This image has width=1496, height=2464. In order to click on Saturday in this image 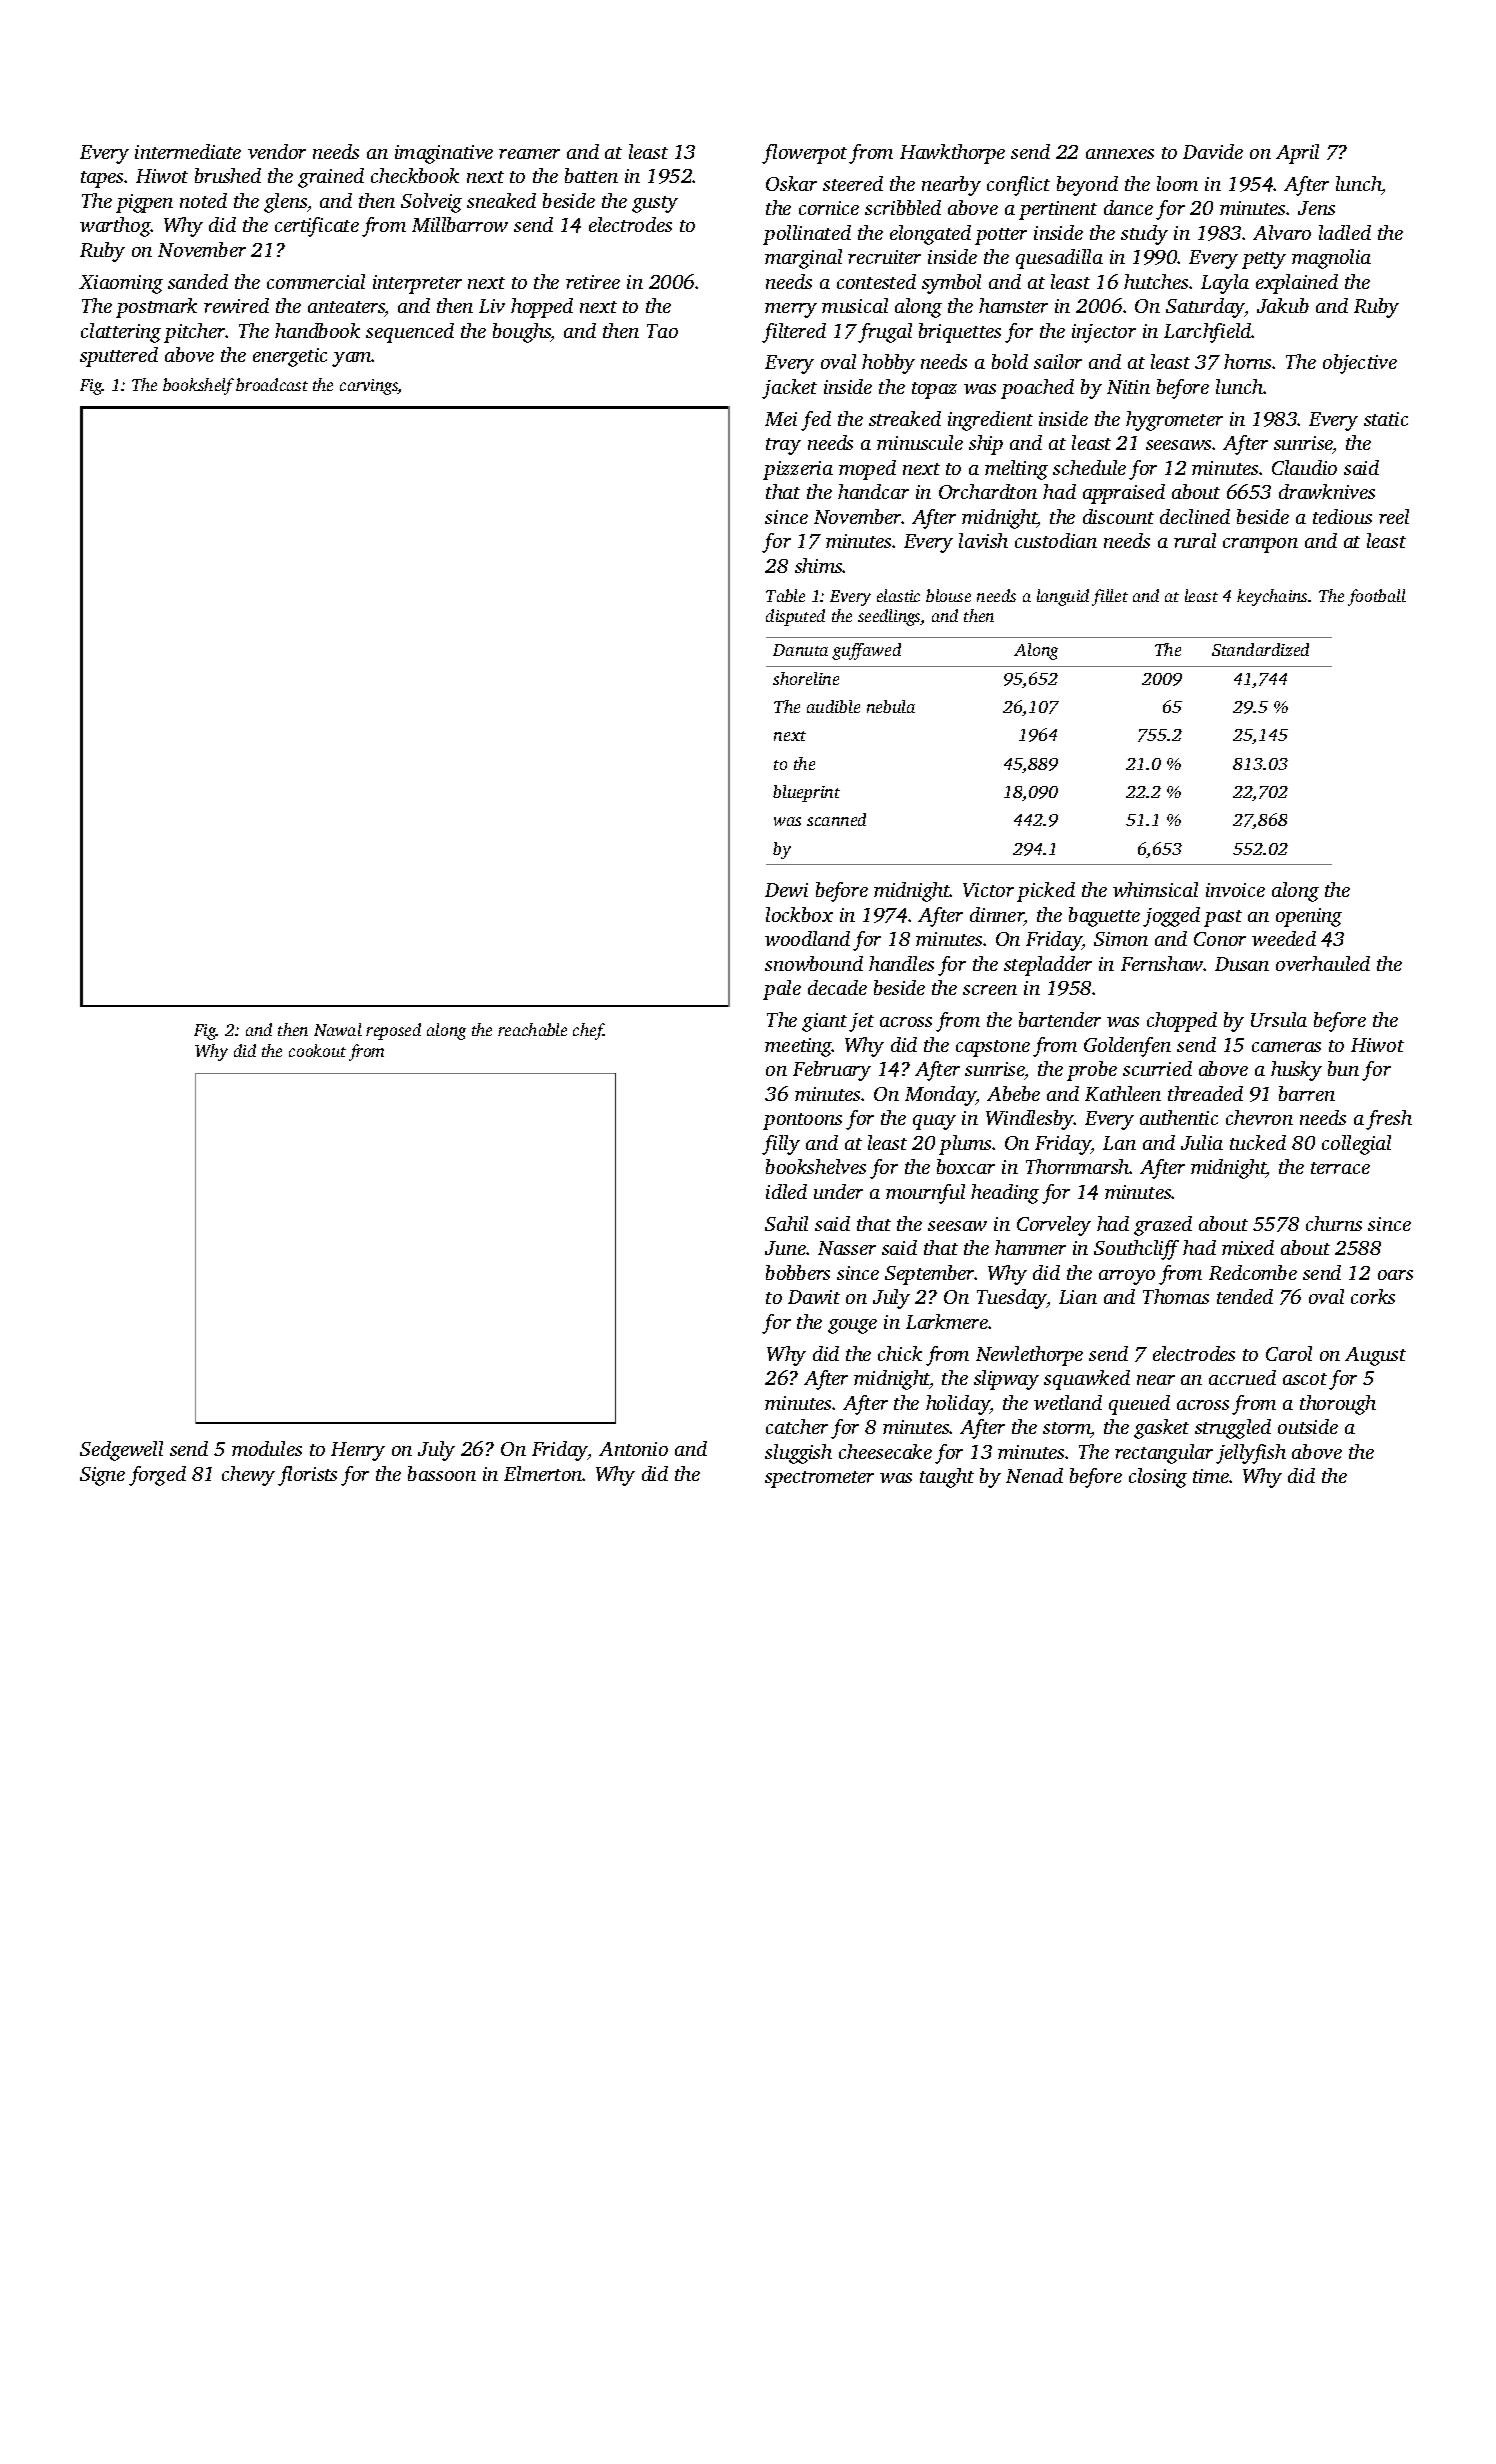, I will do `click(1205, 308)`.
